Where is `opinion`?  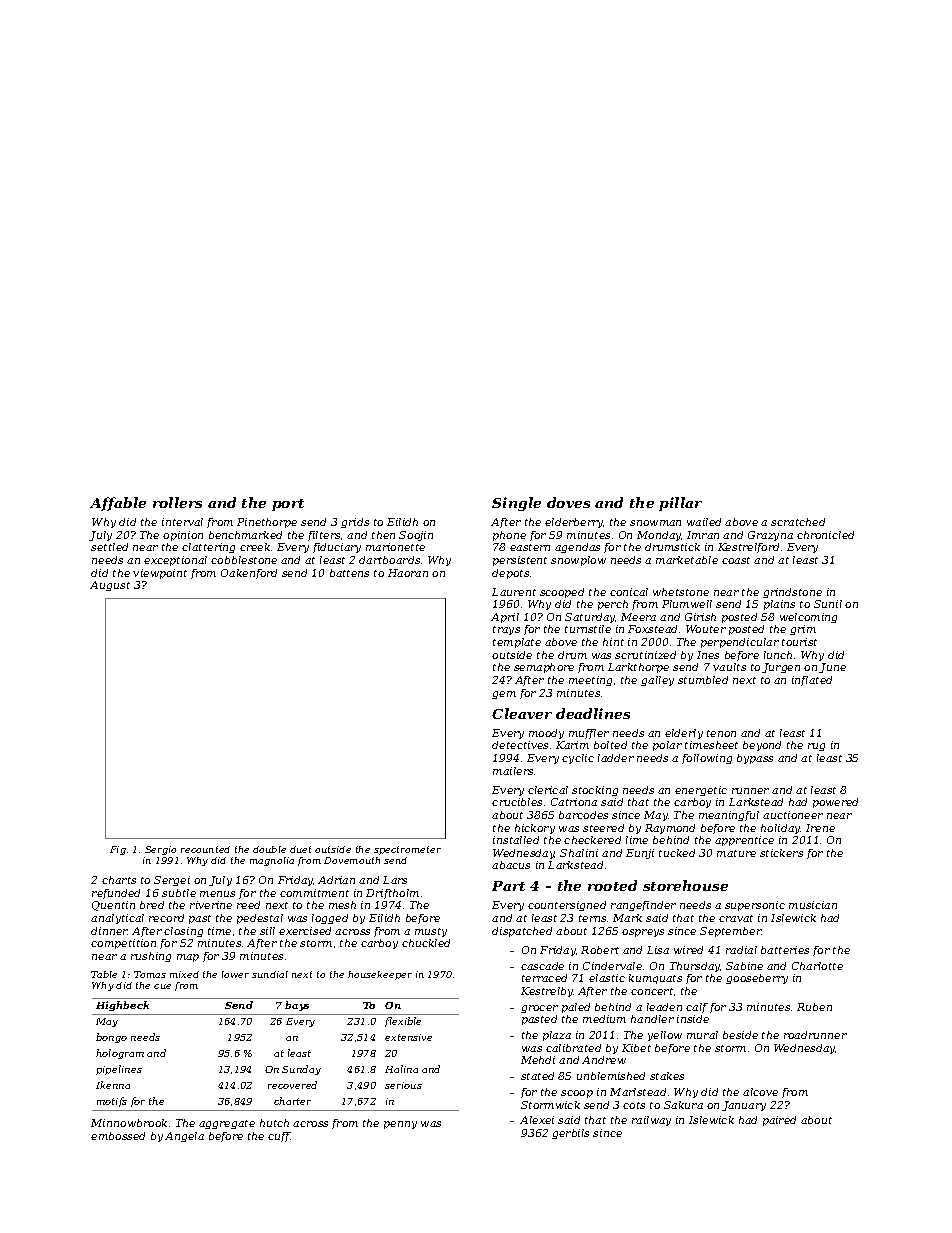
opinion is located at coordinates (183, 536).
